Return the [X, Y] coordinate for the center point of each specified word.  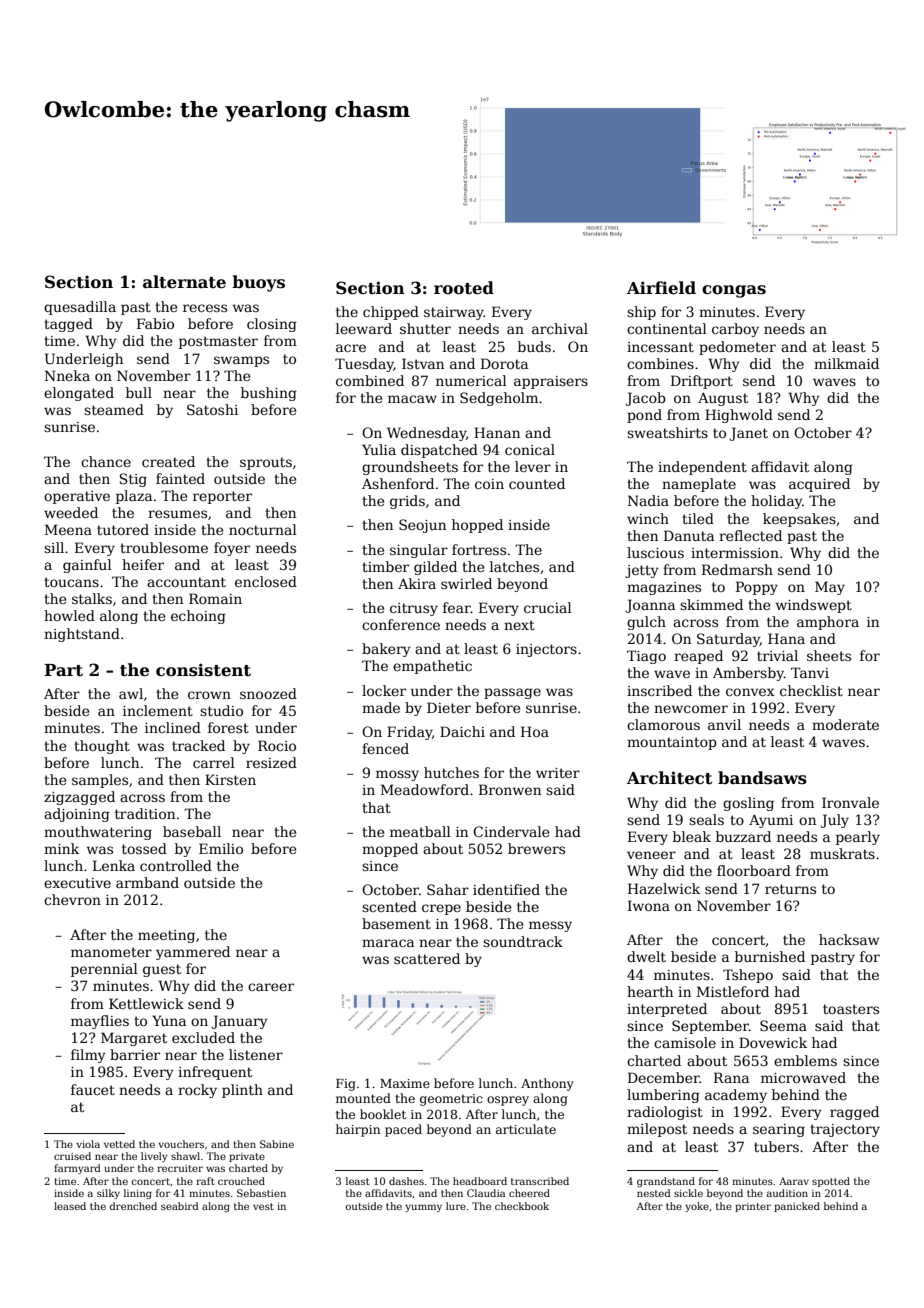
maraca [388, 943]
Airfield [661, 288]
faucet [93, 1089]
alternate [184, 282]
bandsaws [762, 778]
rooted [464, 288]
